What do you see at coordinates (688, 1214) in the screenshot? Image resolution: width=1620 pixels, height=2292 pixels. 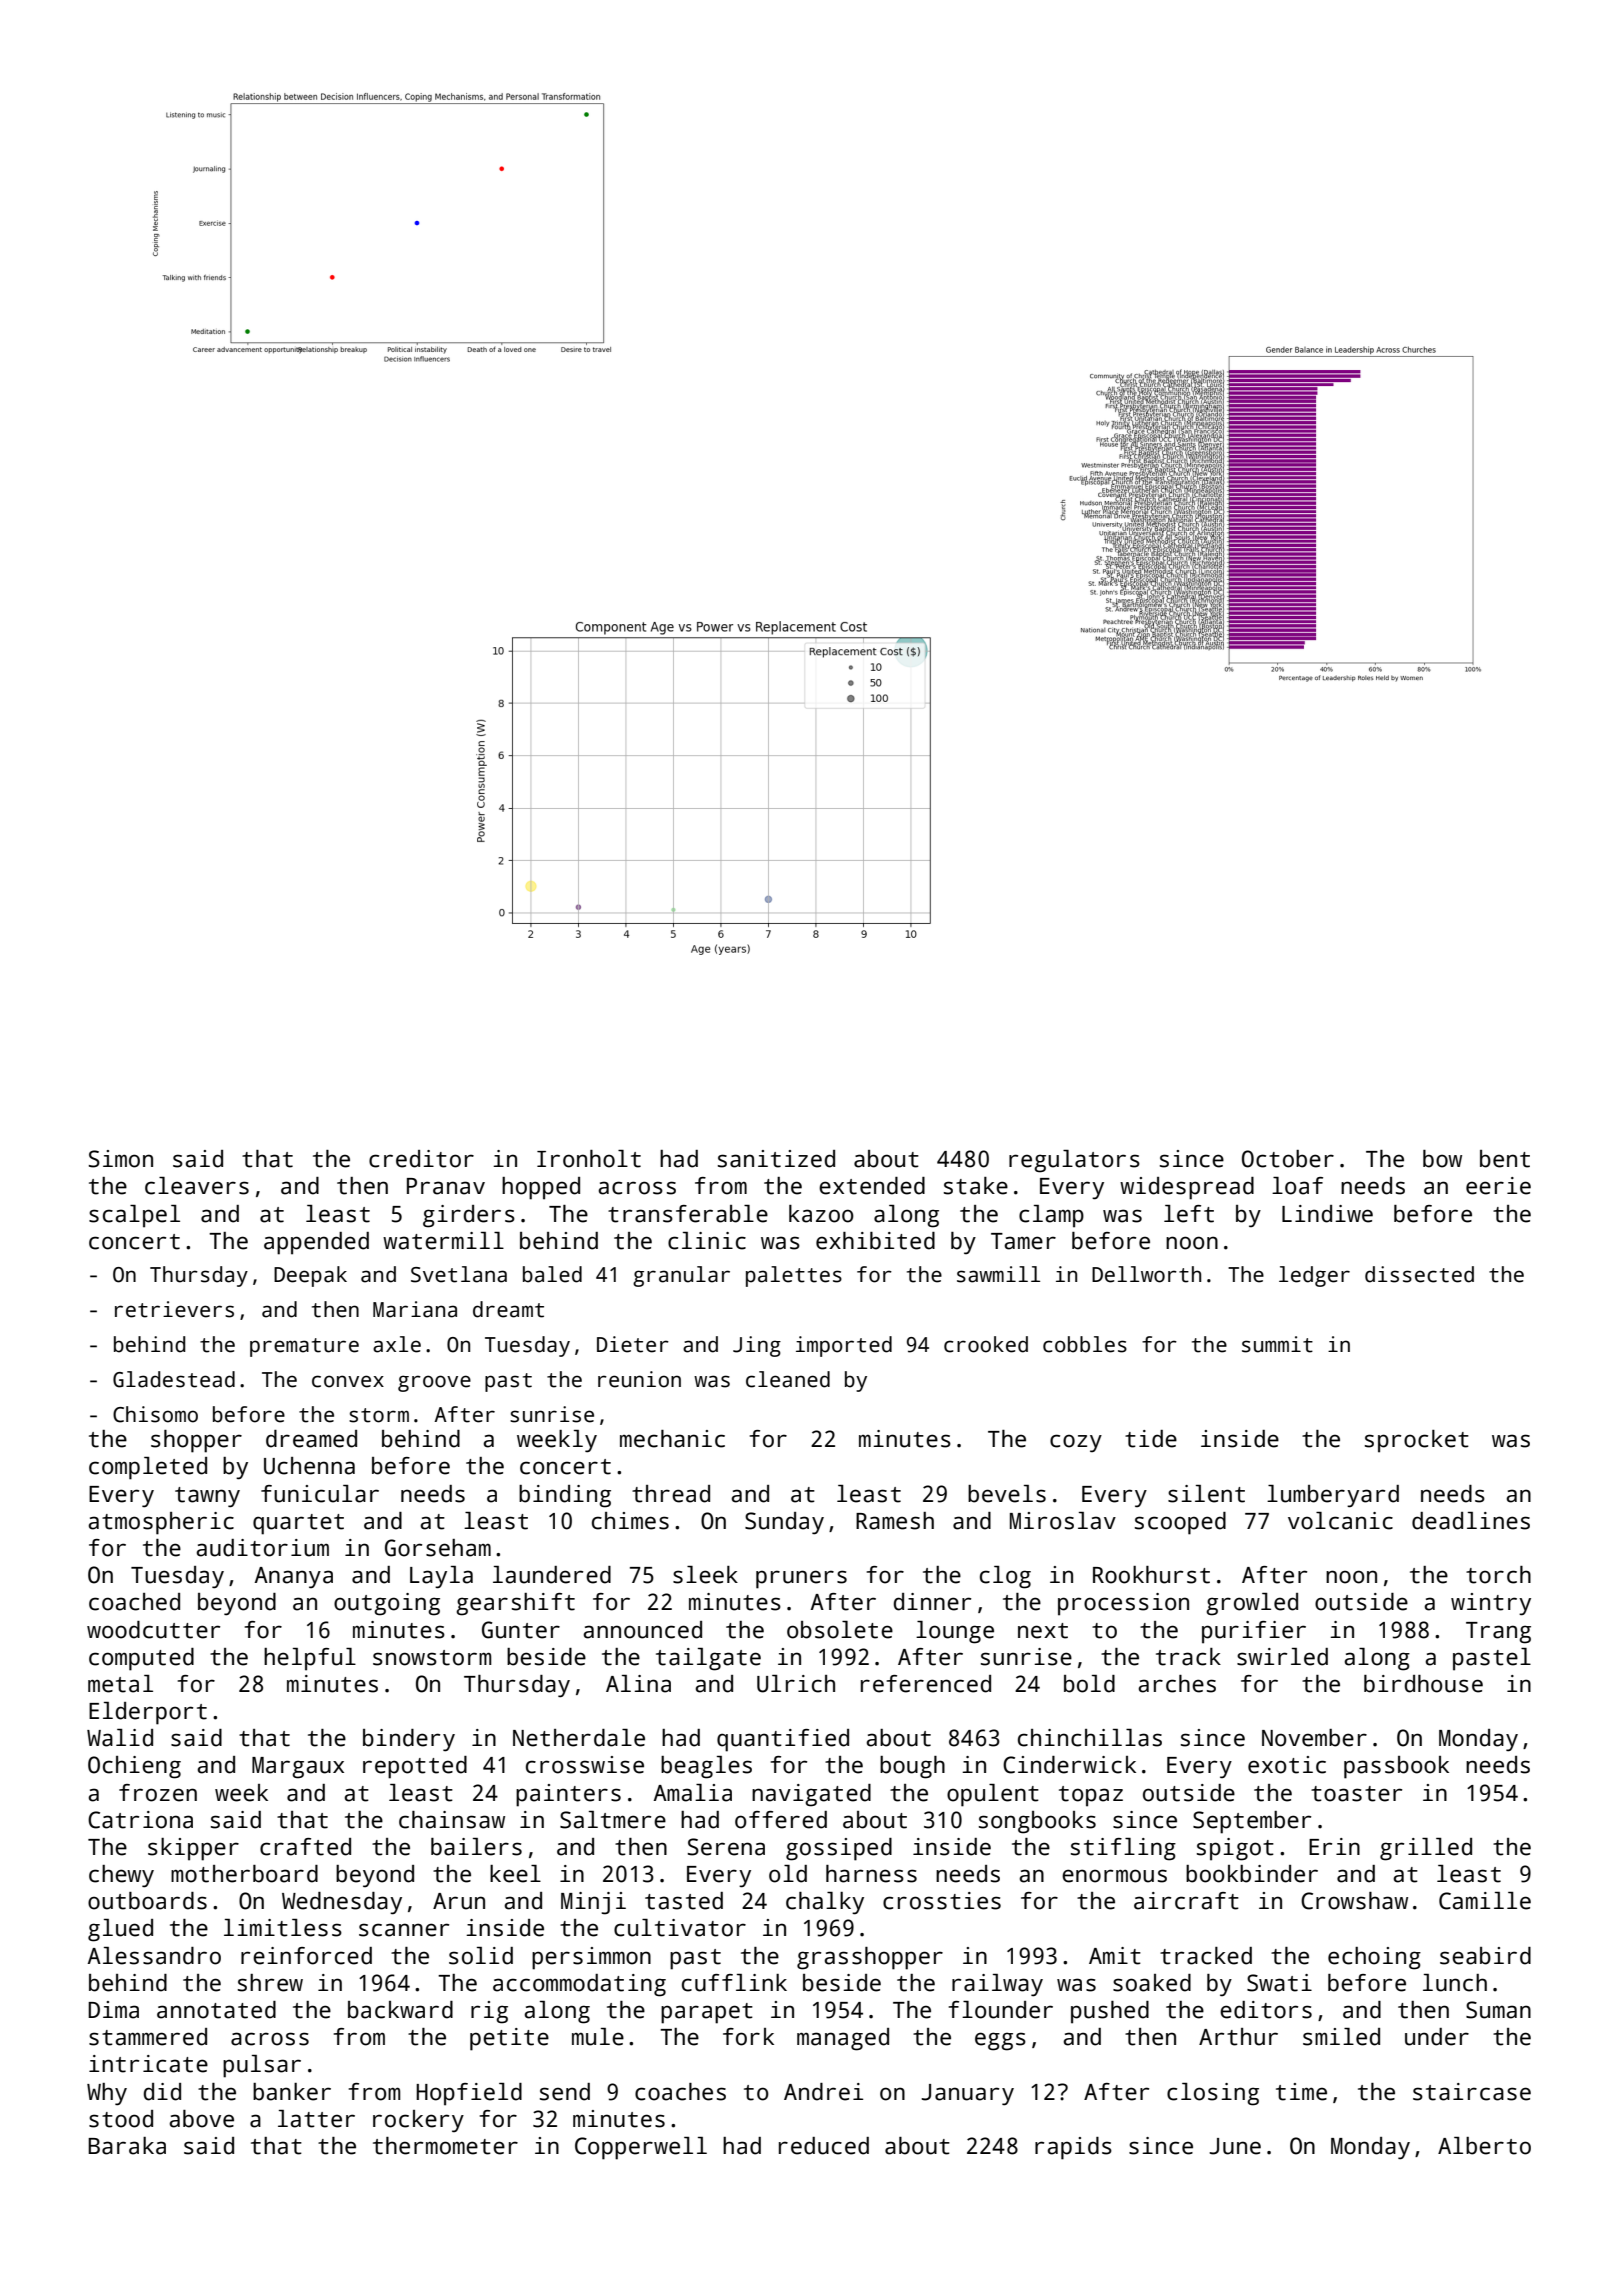 I see `transferable` at bounding box center [688, 1214].
